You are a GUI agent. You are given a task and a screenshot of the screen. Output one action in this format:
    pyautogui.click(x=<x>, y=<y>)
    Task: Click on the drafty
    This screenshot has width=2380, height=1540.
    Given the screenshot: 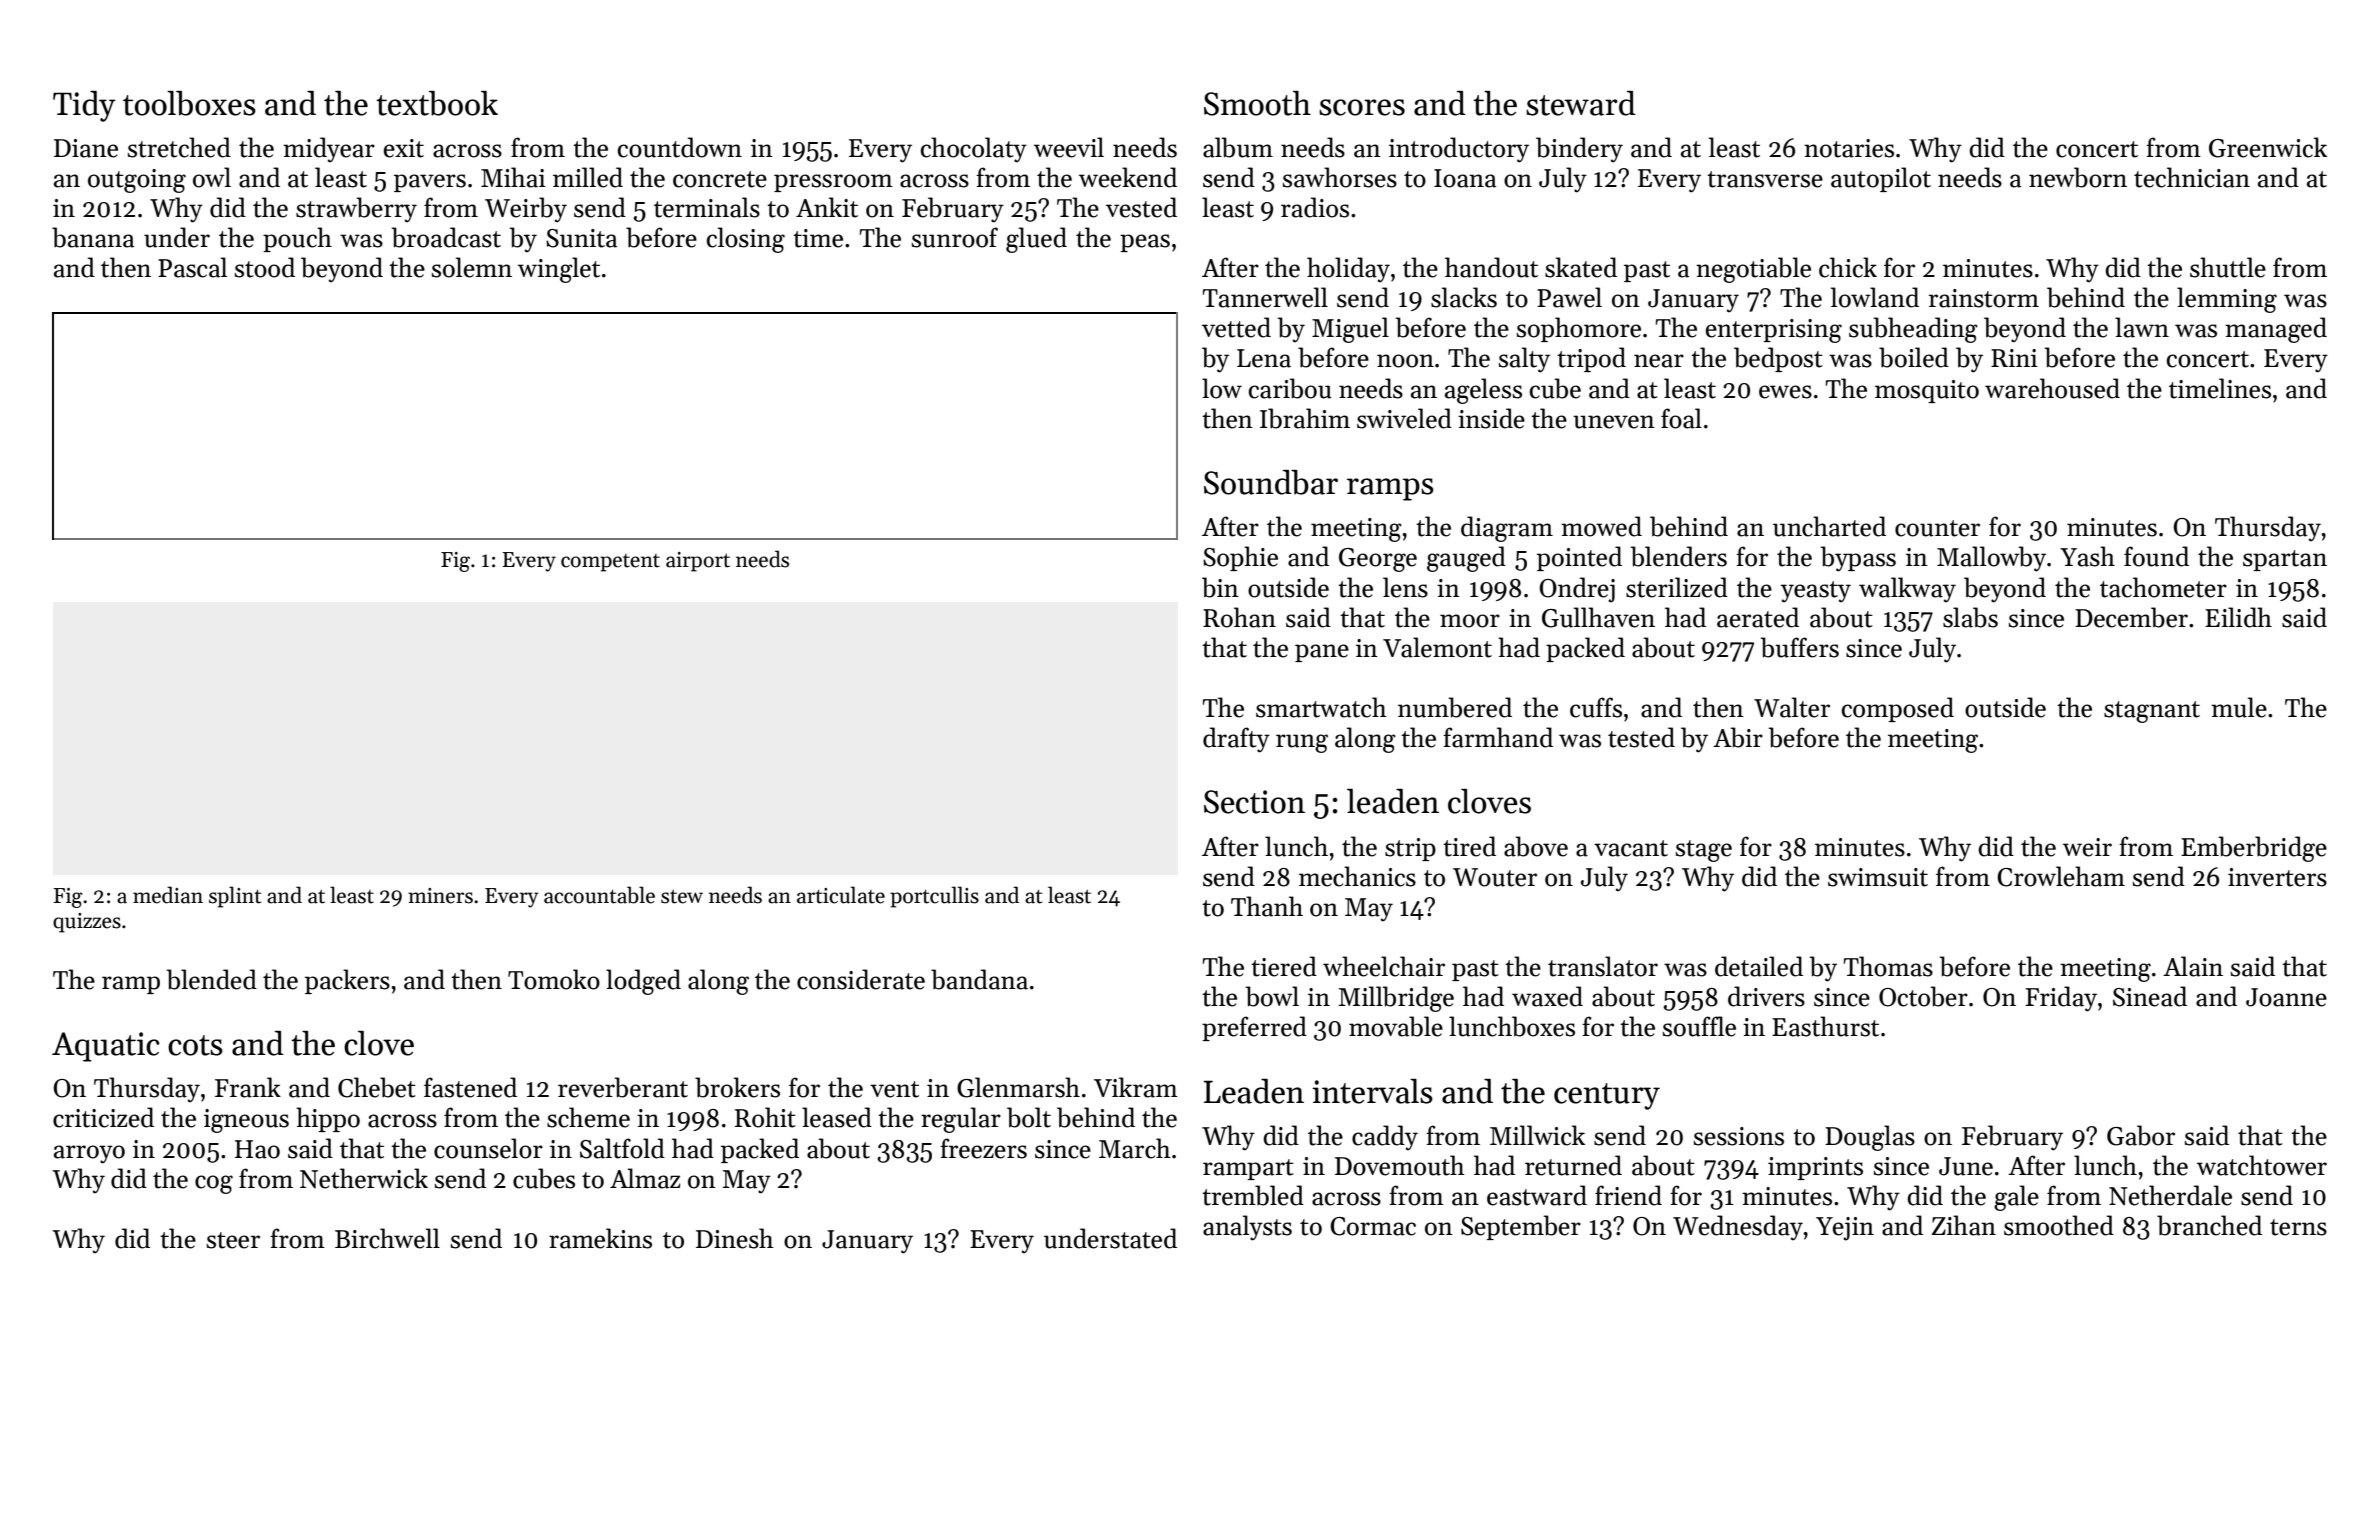 What is the action you would take?
    pyautogui.click(x=1236, y=740)
